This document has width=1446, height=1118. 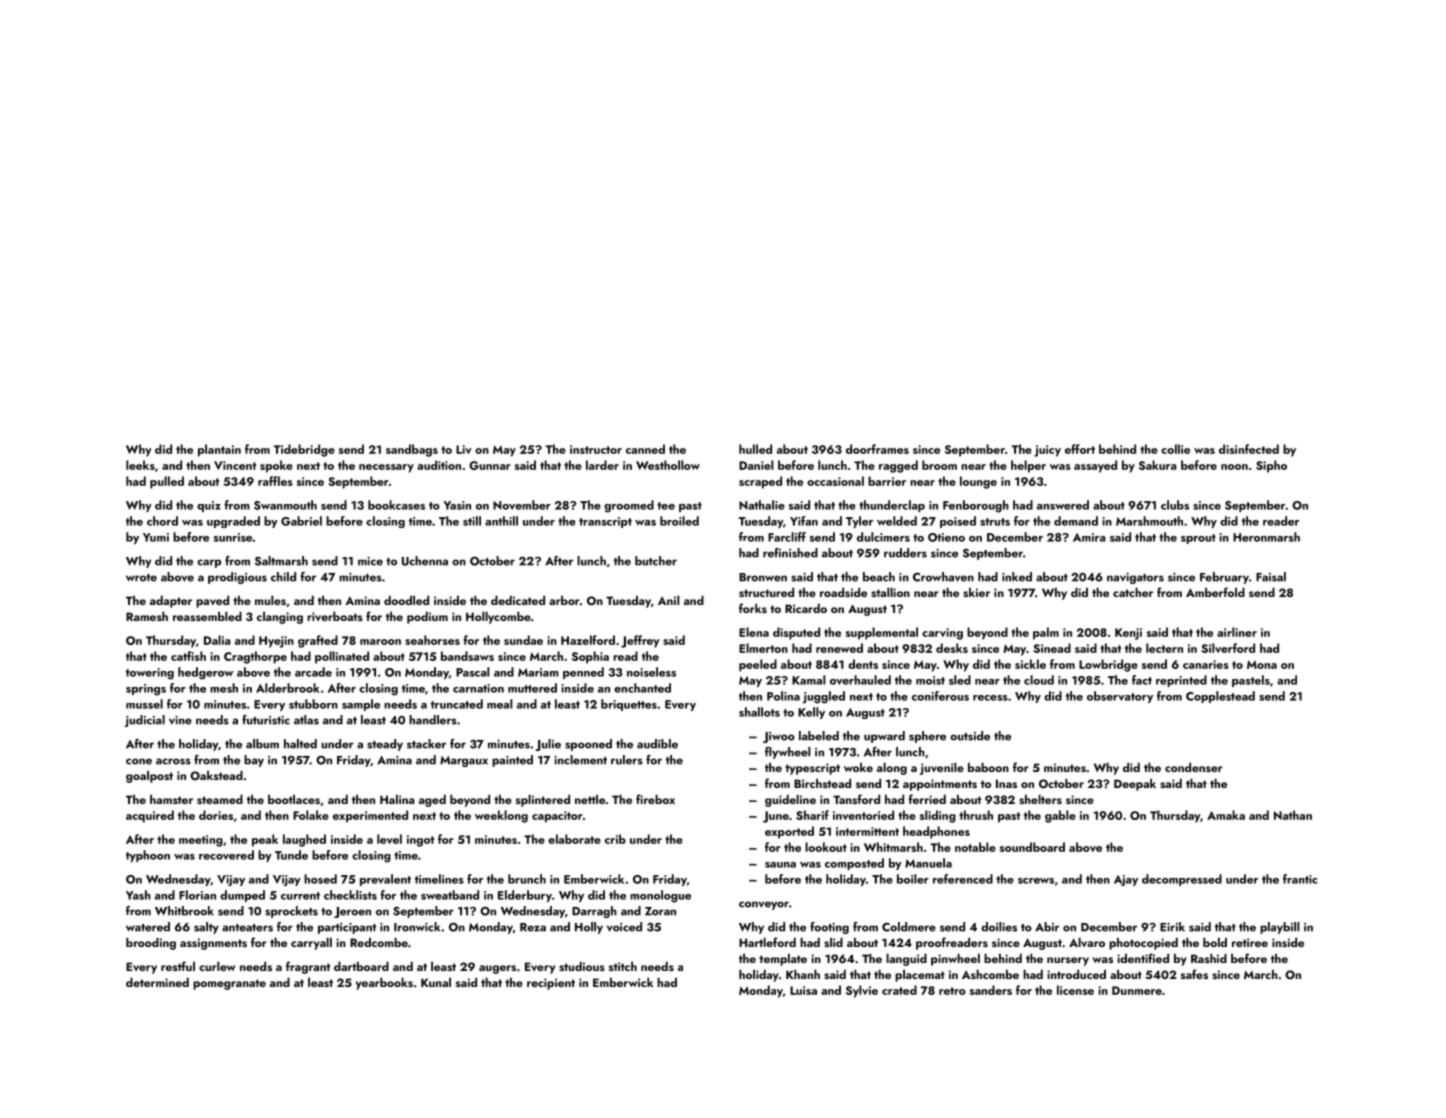 I want to click on hulled, so click(x=755, y=449).
